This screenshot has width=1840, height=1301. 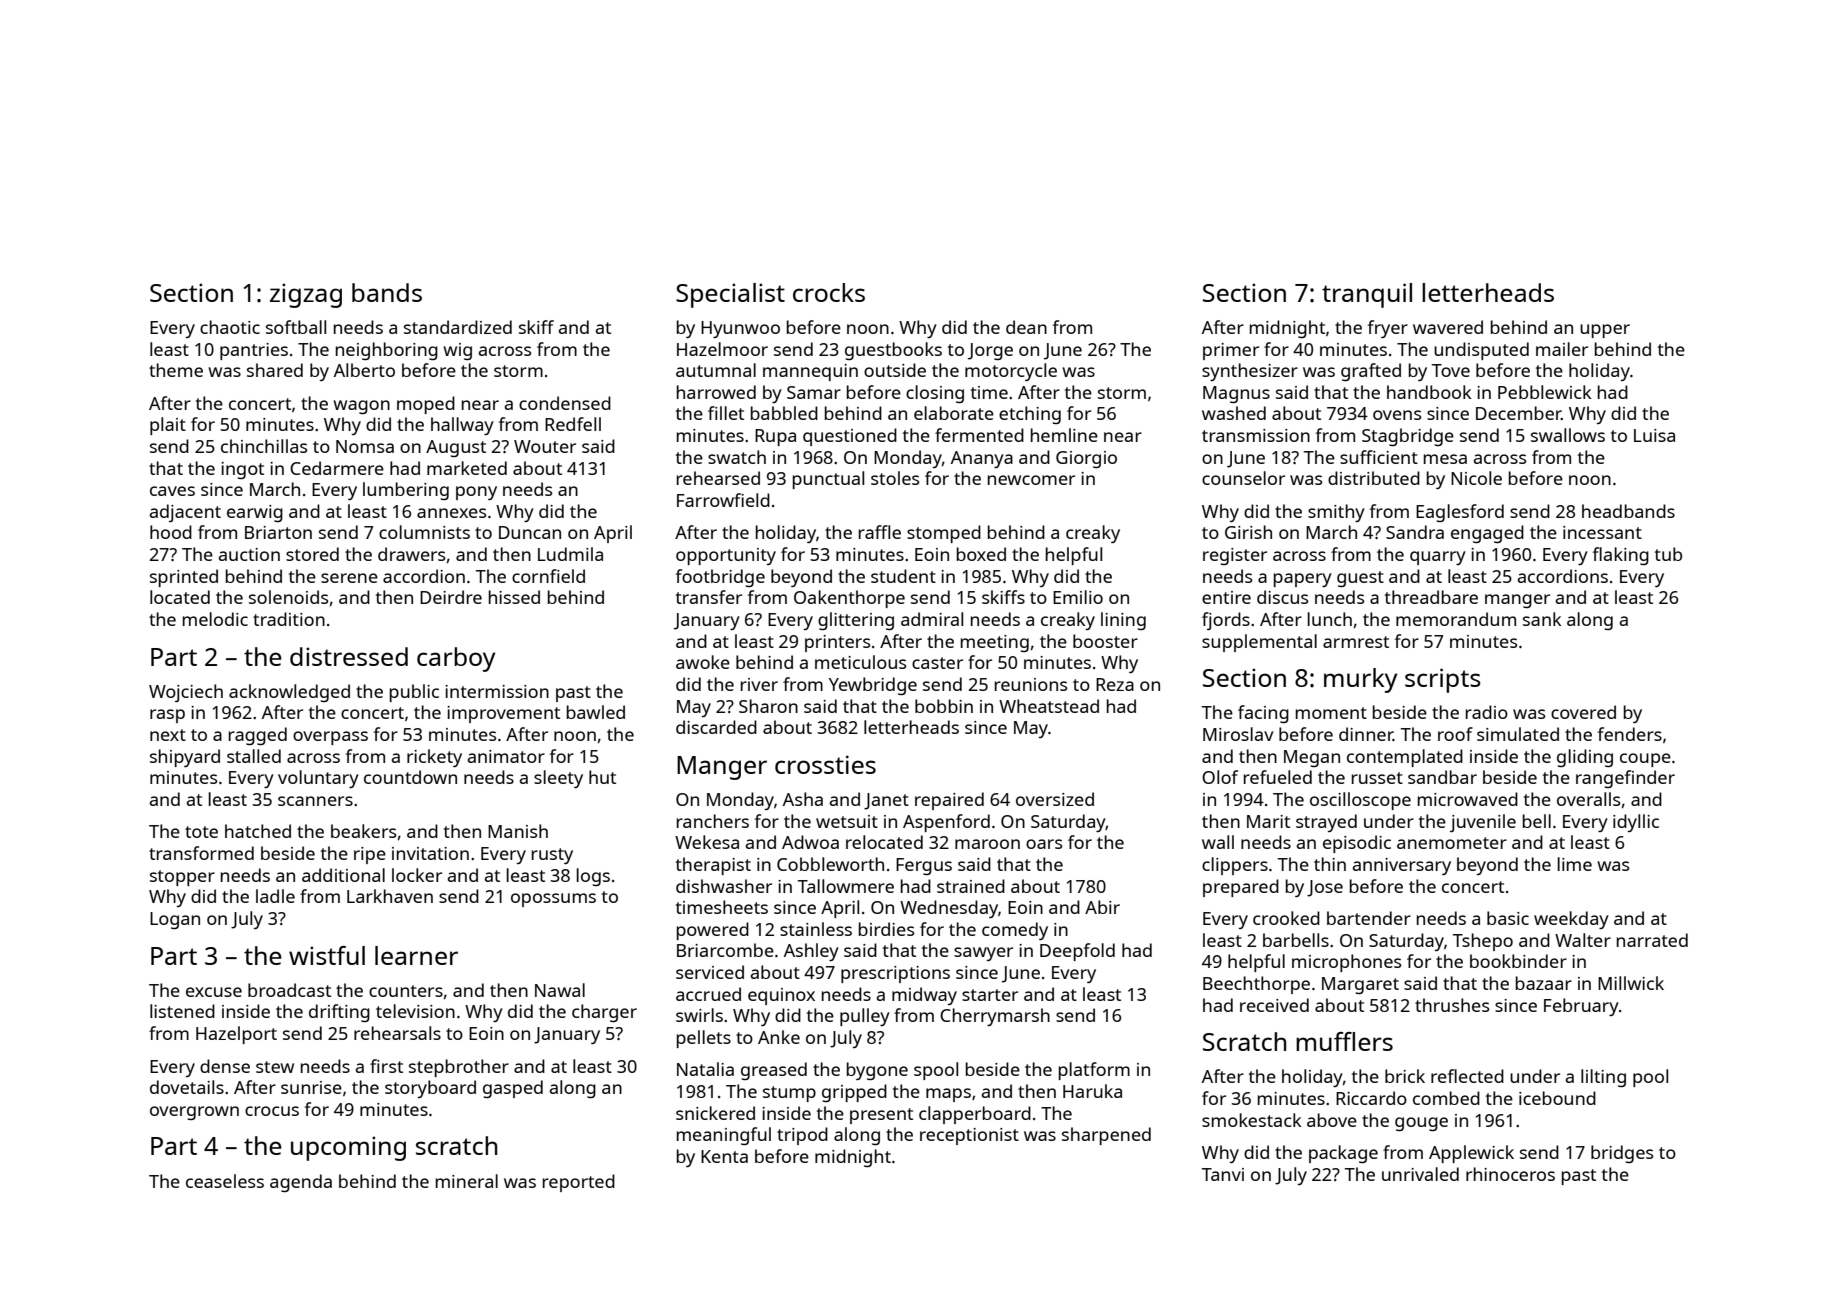 What do you see at coordinates (467, 1181) in the screenshot?
I see `mineral` at bounding box center [467, 1181].
